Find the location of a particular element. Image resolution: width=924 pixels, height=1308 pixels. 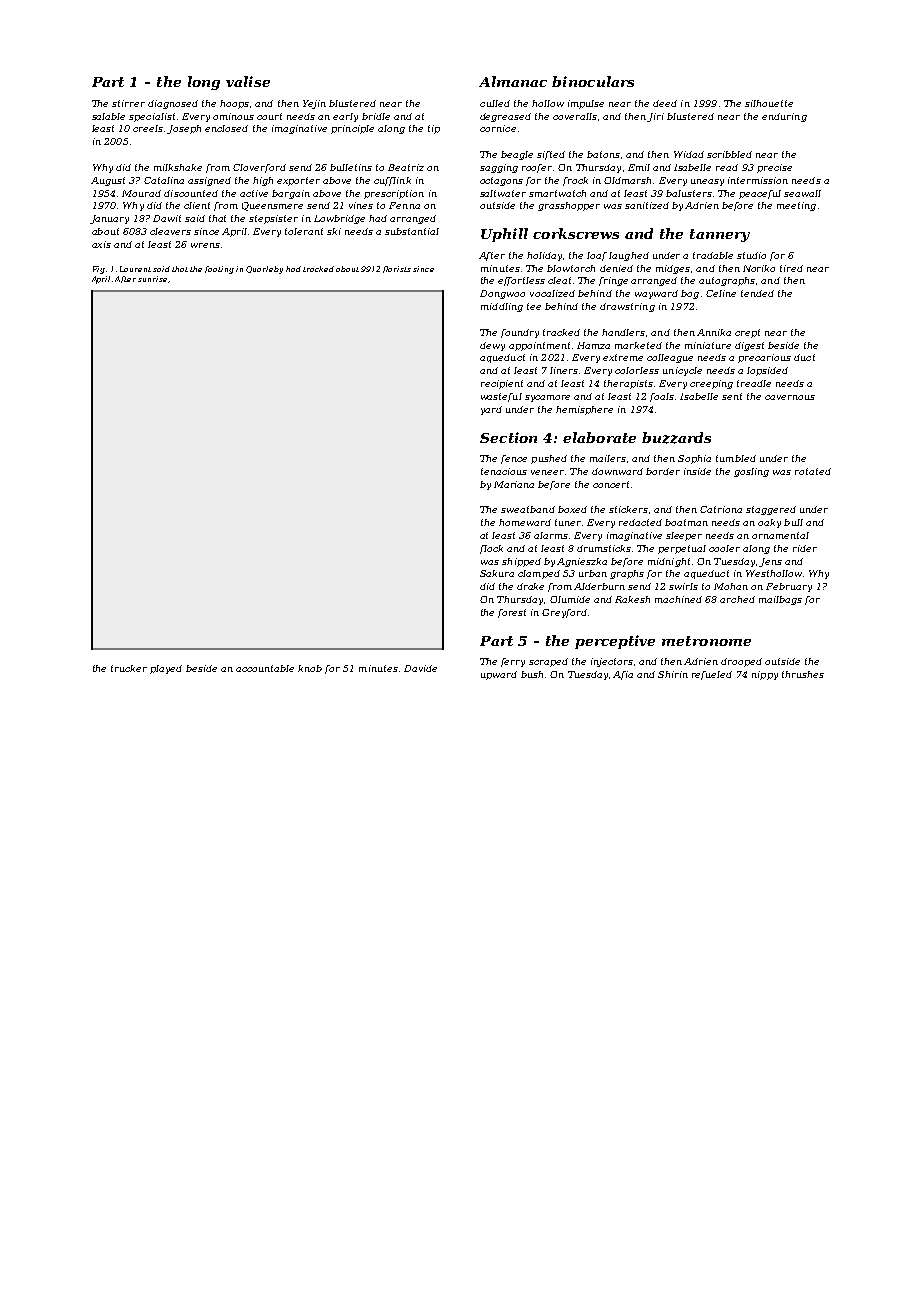

Mourad is located at coordinates (141, 193).
